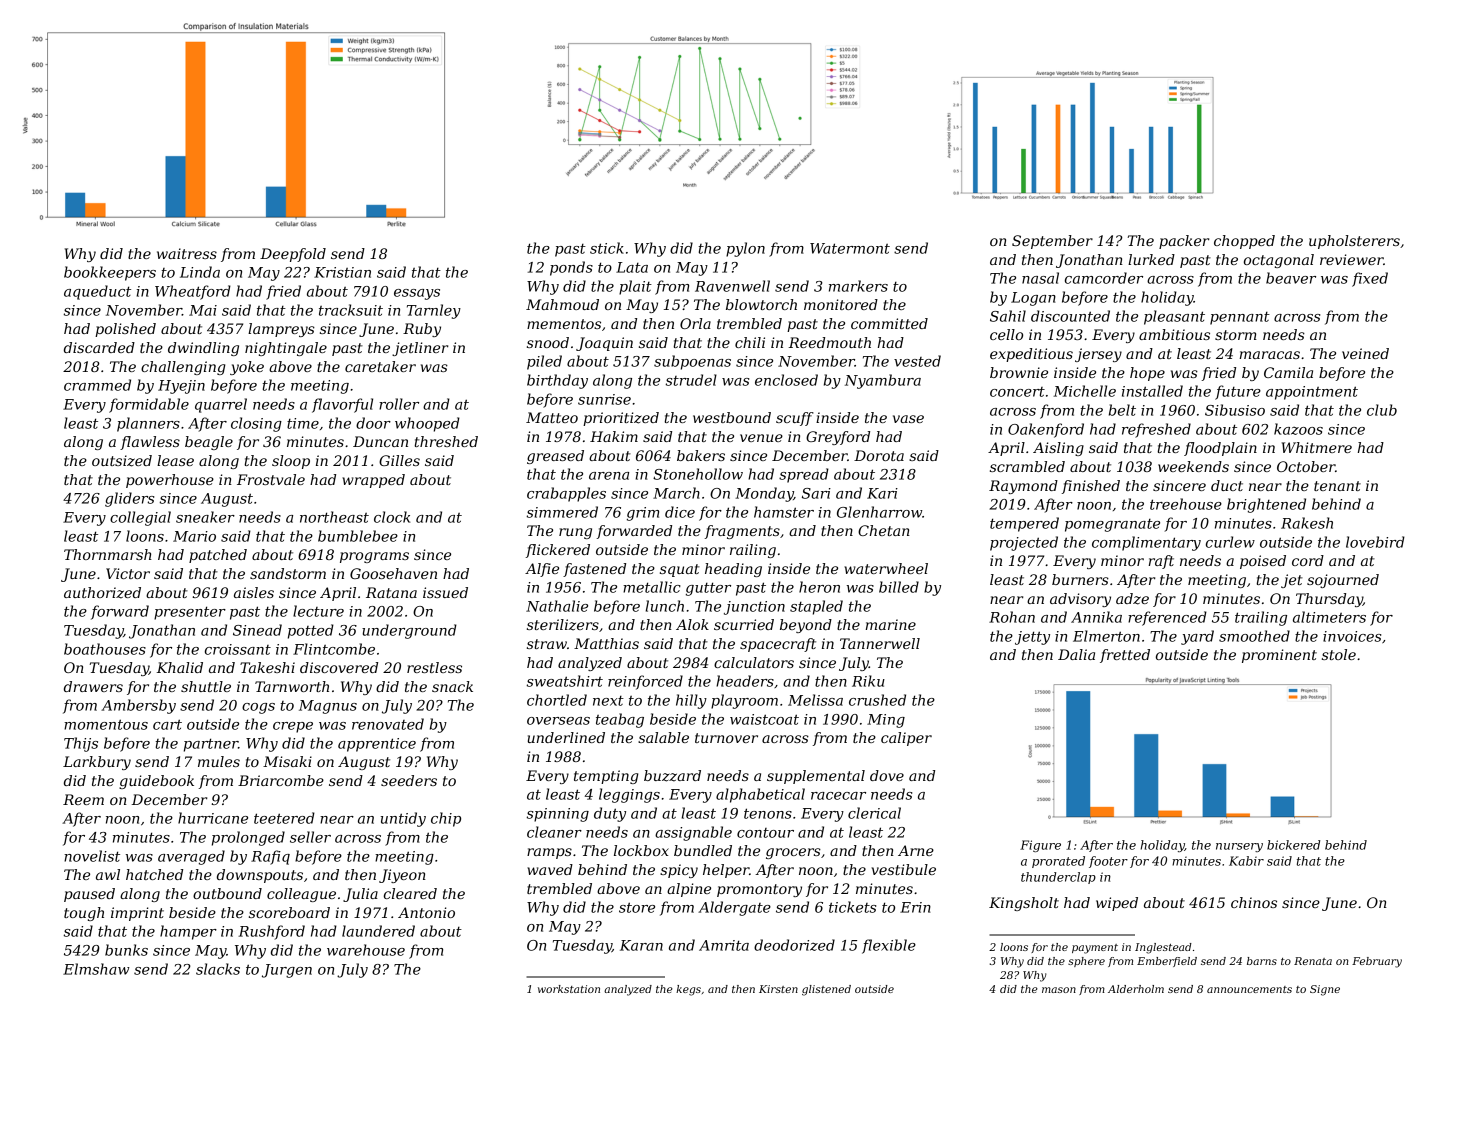 This page has width=1469, height=1135. I want to click on upholsterers, so click(1354, 242).
